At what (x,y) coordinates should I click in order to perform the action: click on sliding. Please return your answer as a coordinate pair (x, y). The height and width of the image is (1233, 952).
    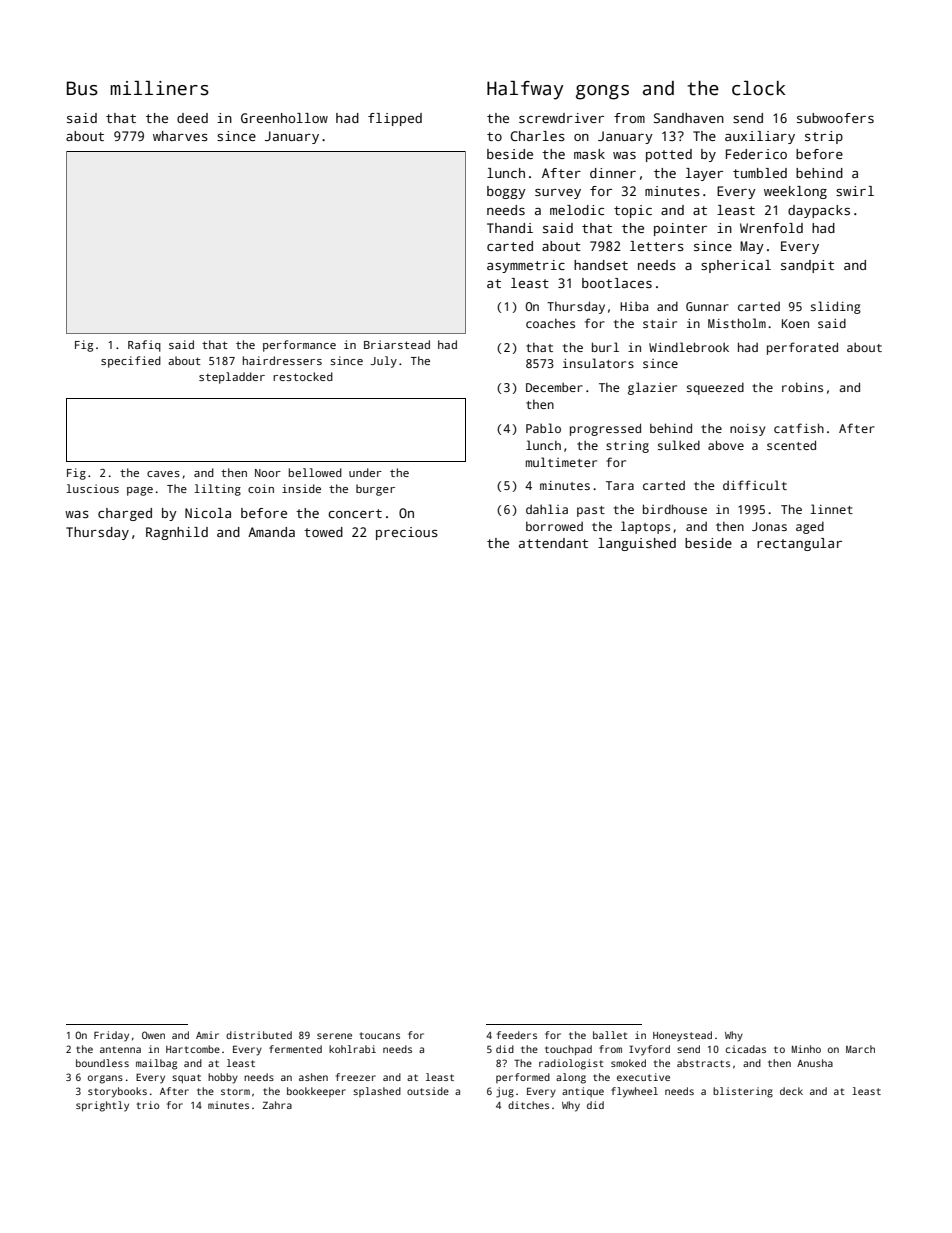
    Looking at the image, I should click on (836, 307).
